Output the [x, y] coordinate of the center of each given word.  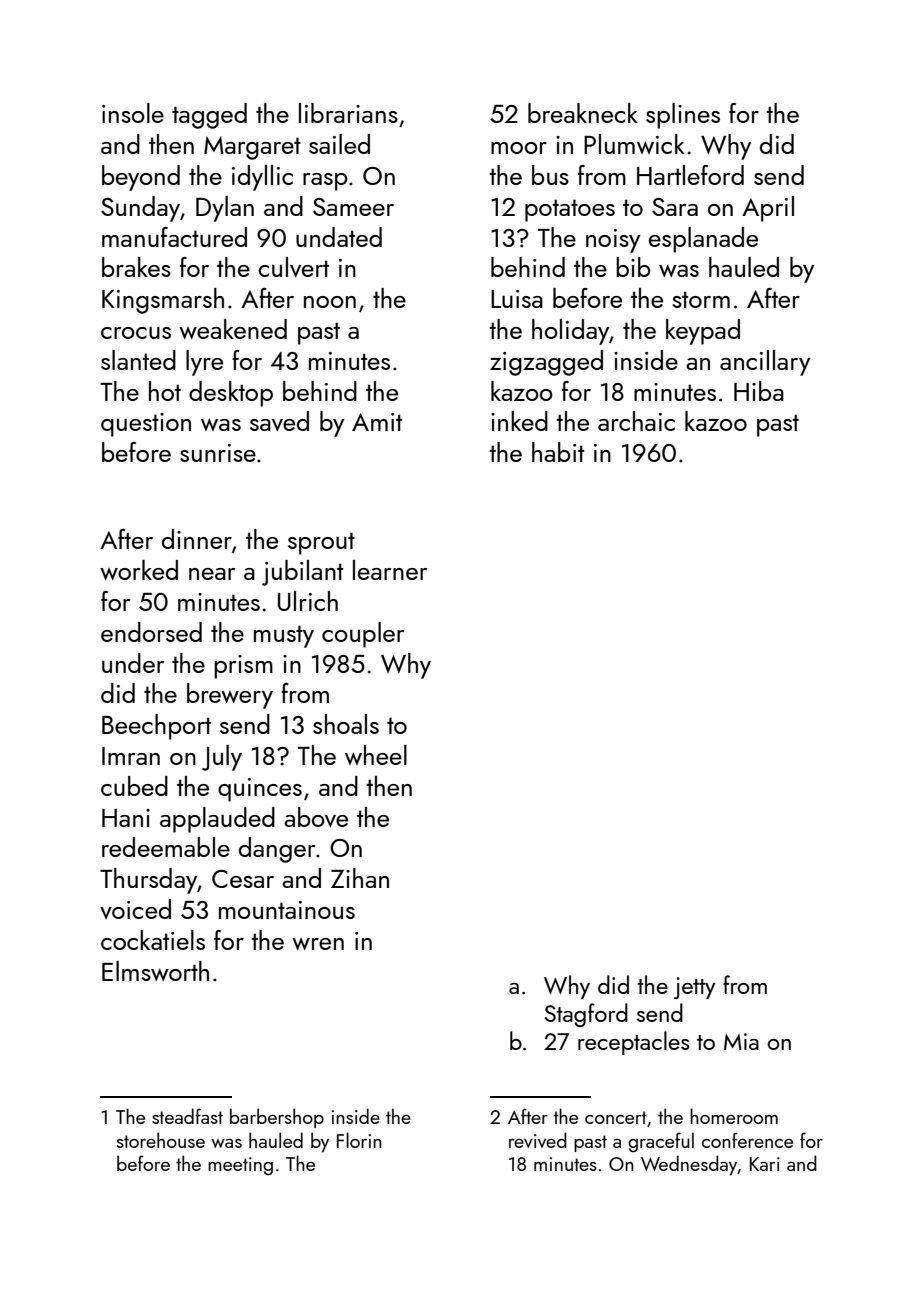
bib [633, 267]
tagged [209, 116]
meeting [240, 1166]
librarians [348, 113]
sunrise [218, 453]
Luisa [517, 299]
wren [318, 944]
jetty [695, 988]
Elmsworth [155, 971]
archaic [636, 421]
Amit [377, 422]
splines [683, 116]
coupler [363, 635]
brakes [136, 267]
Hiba [759, 391]
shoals [346, 724]
